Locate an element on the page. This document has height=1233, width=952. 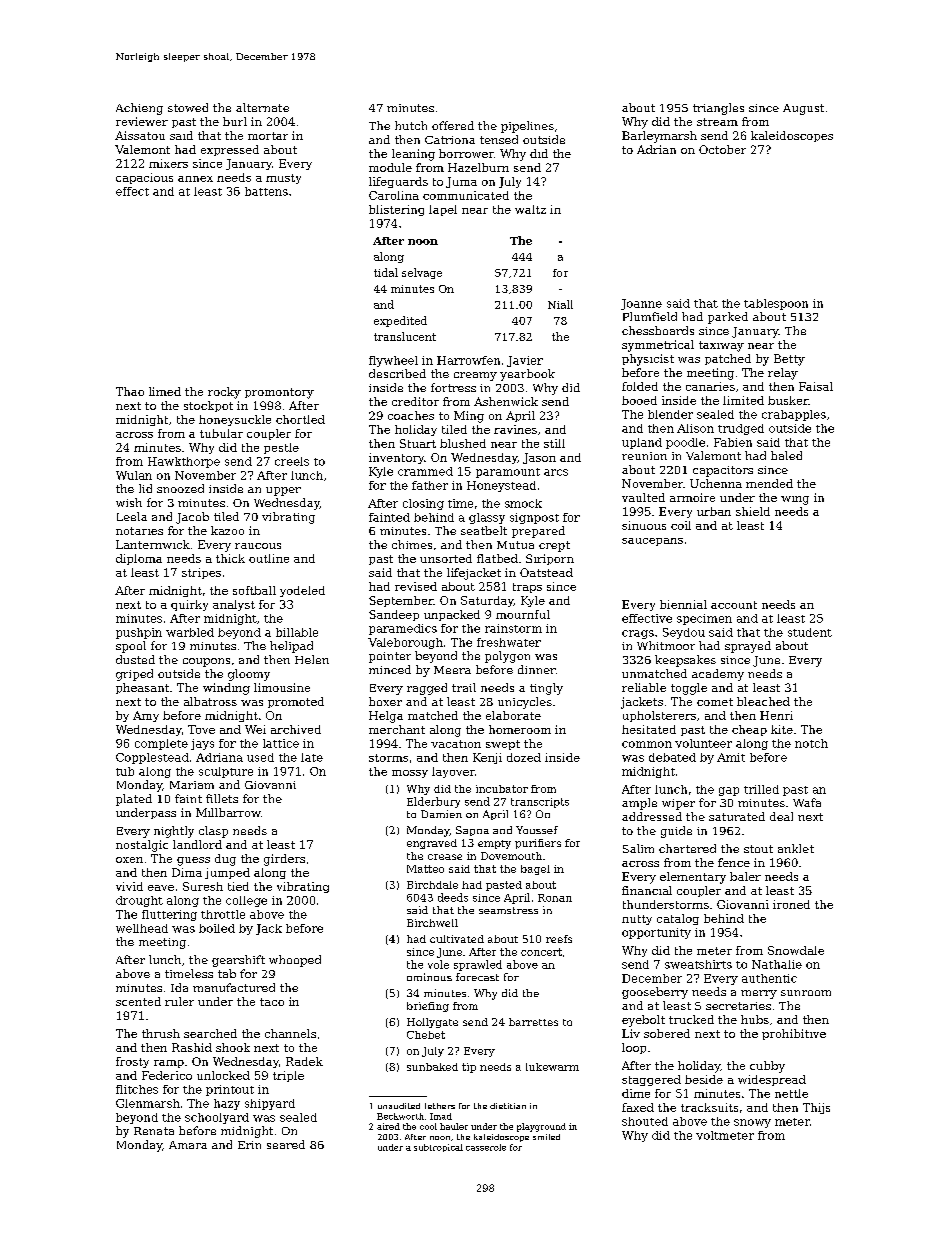
seared is located at coordinates (286, 1144).
